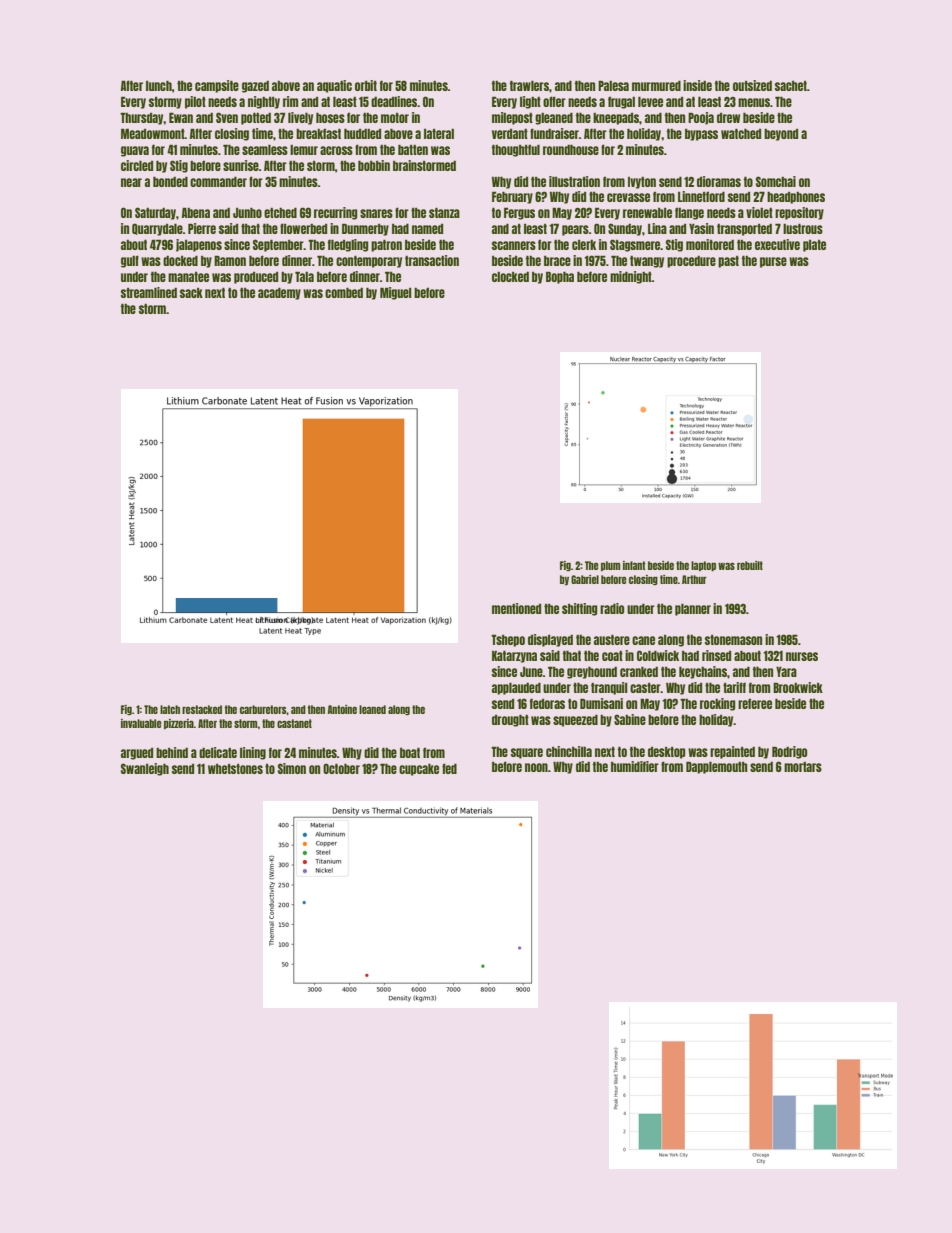  Describe the element at coordinates (344, 293) in the screenshot. I see `combed` at that location.
